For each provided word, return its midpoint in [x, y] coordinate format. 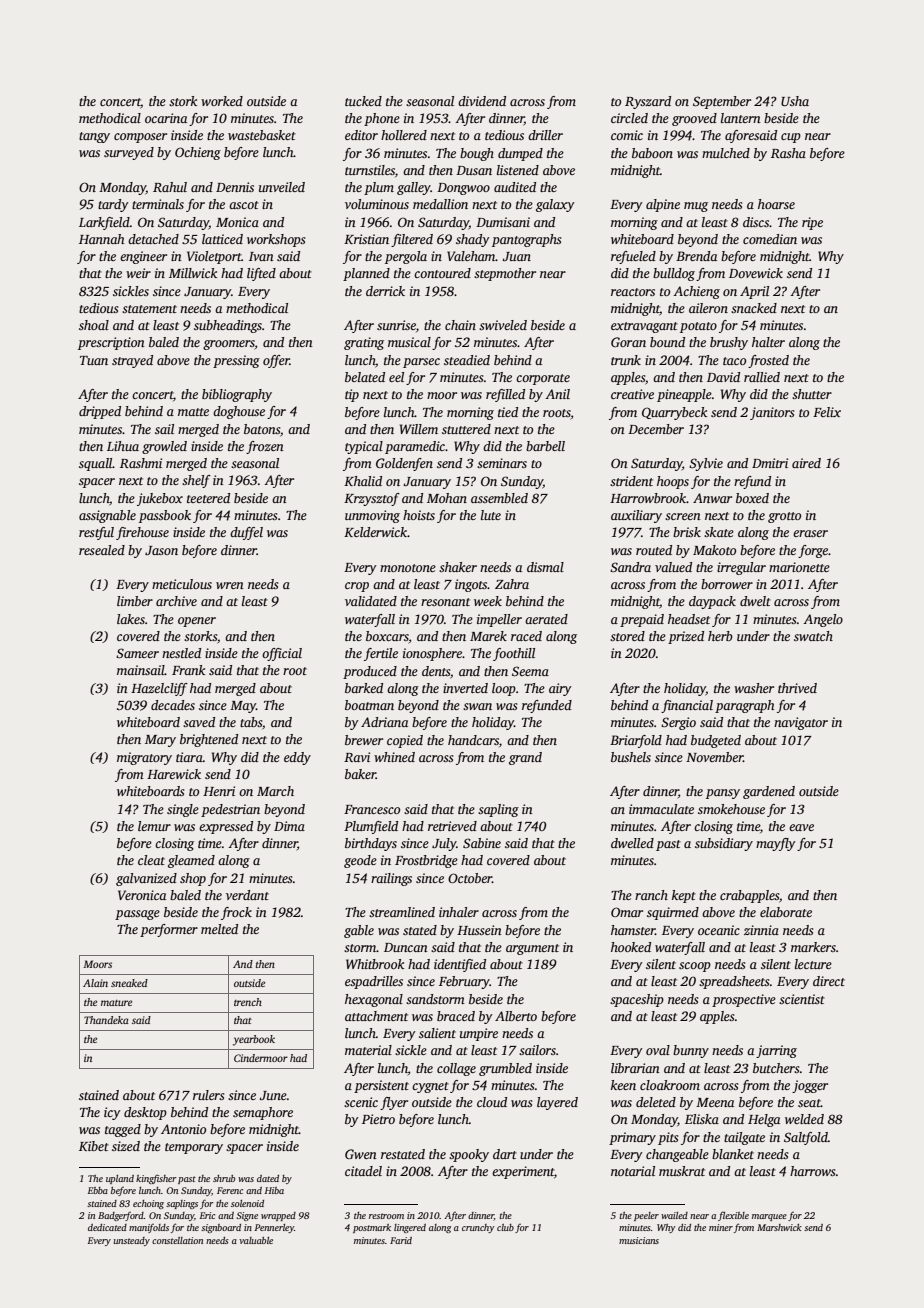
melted [219, 929]
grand [525, 758]
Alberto [516, 1016]
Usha [795, 101]
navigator [801, 723]
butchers [776, 1068]
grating [364, 343]
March [275, 791]
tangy [94, 137]
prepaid [642, 620]
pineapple [684, 395]
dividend [482, 101]
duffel [246, 533]
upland [120, 1179]
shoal [94, 325]
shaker [458, 567]
